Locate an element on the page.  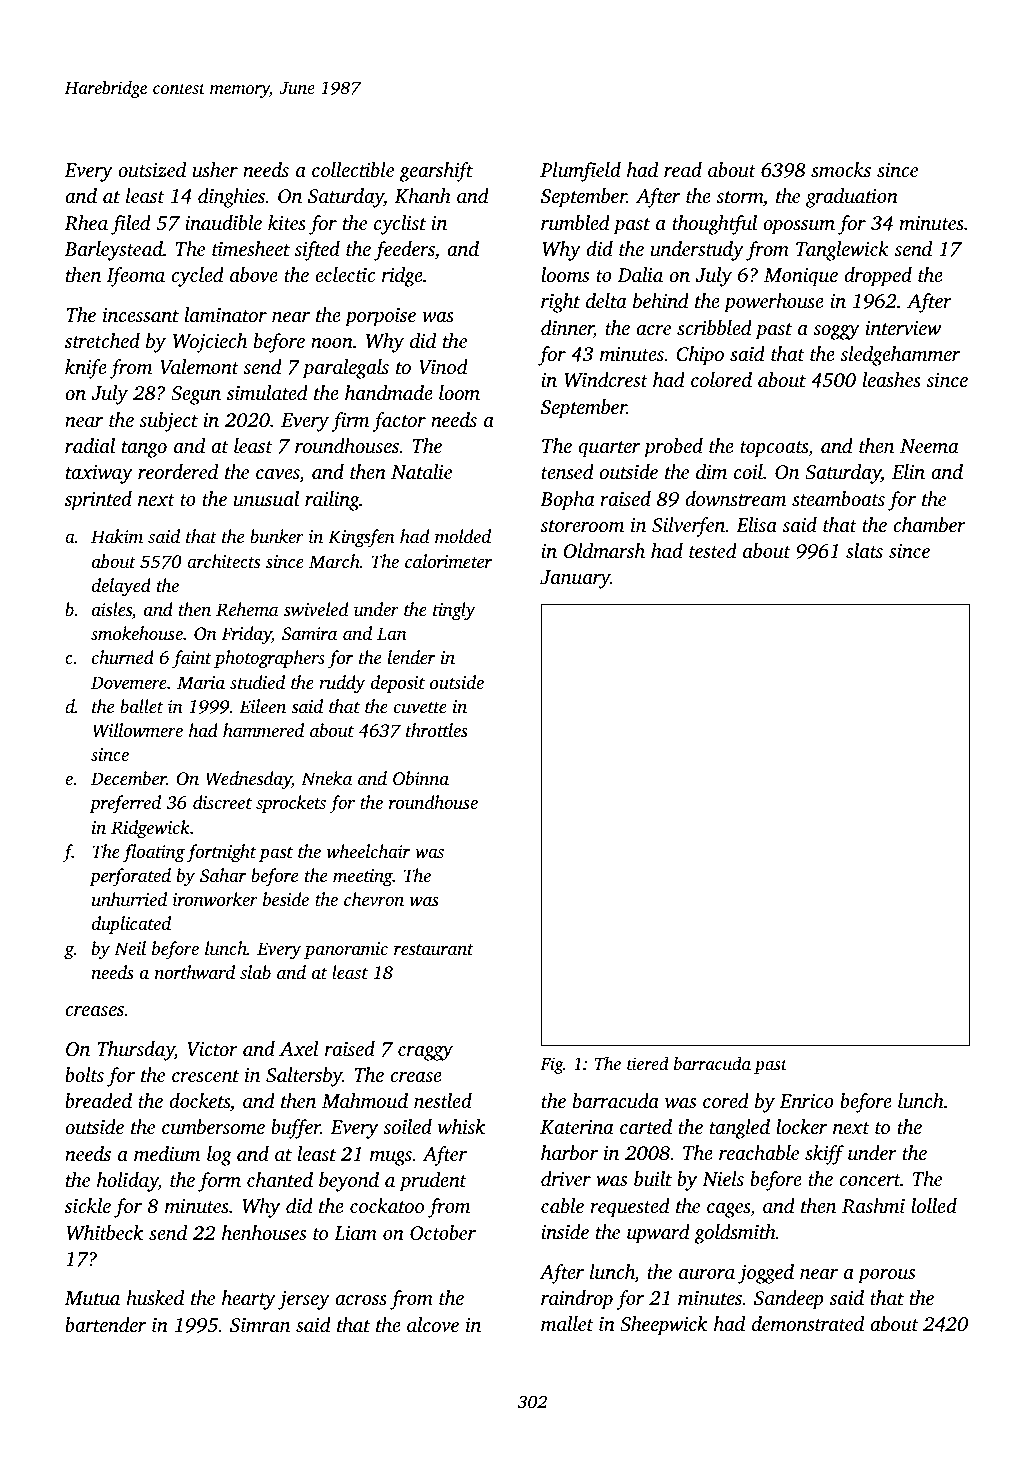
eclectic is located at coordinates (345, 274).
